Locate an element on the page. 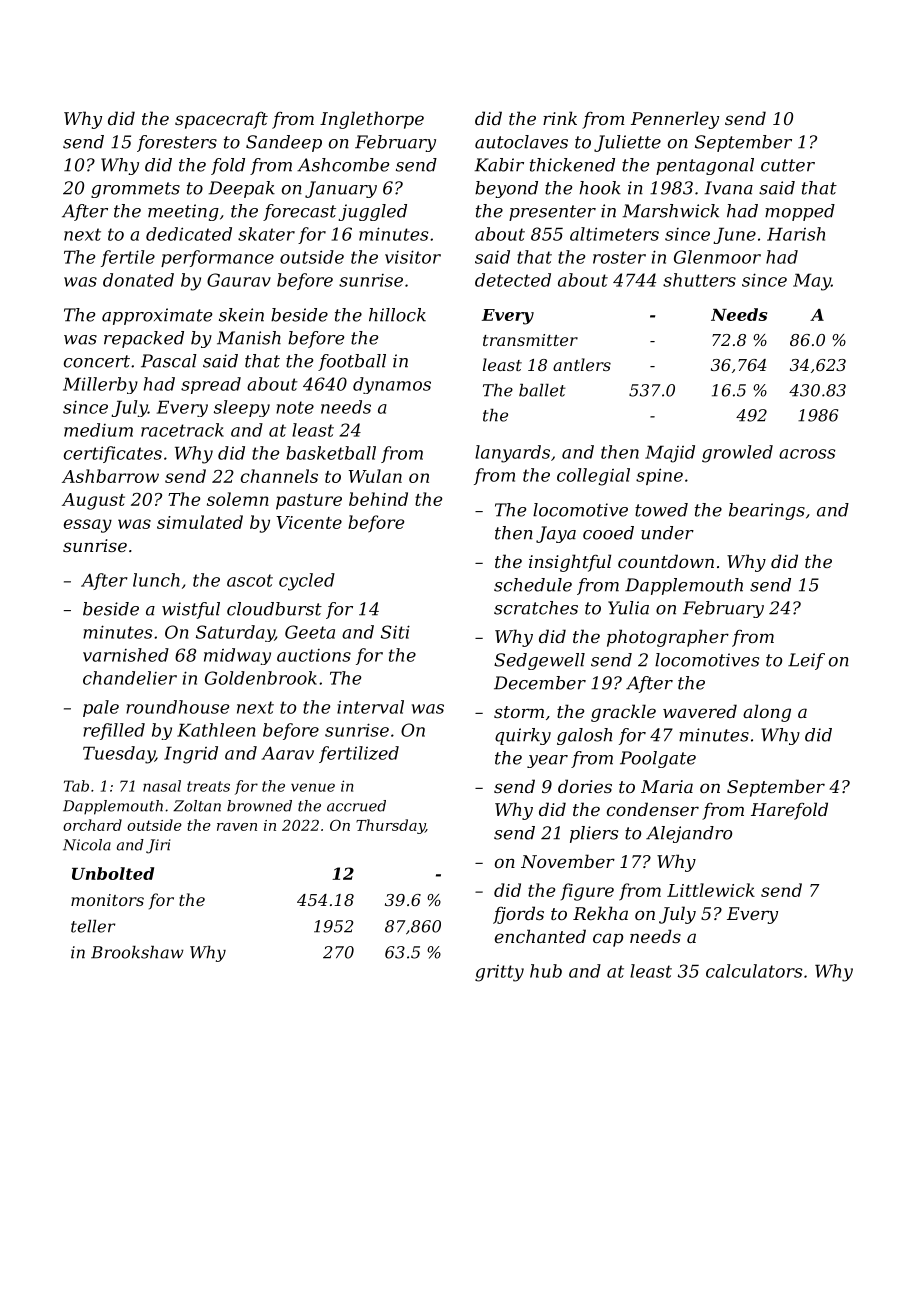  scratches is located at coordinates (536, 608).
